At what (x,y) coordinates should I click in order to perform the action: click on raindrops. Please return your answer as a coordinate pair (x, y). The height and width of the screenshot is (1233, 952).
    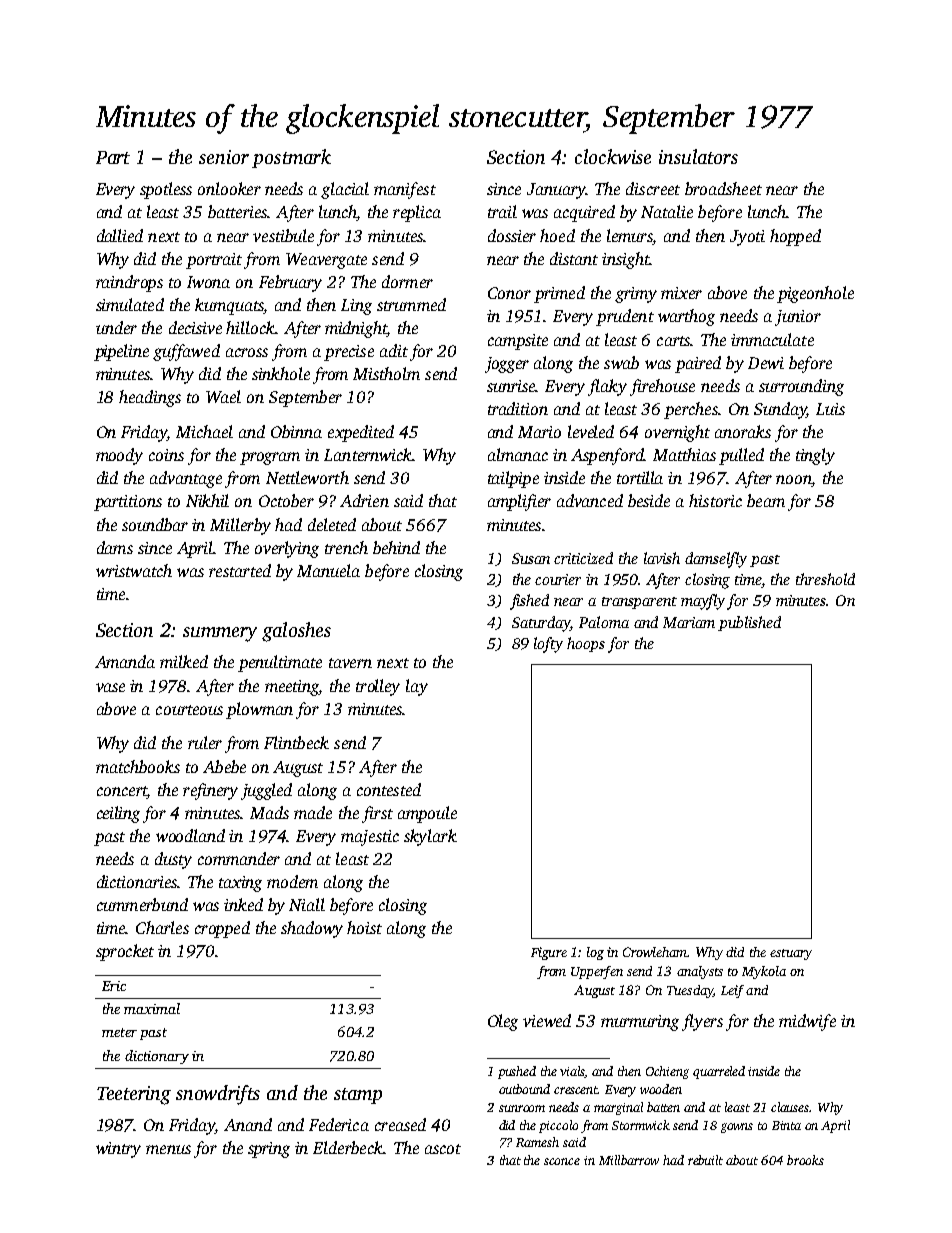
    Looking at the image, I should click on (129, 283).
